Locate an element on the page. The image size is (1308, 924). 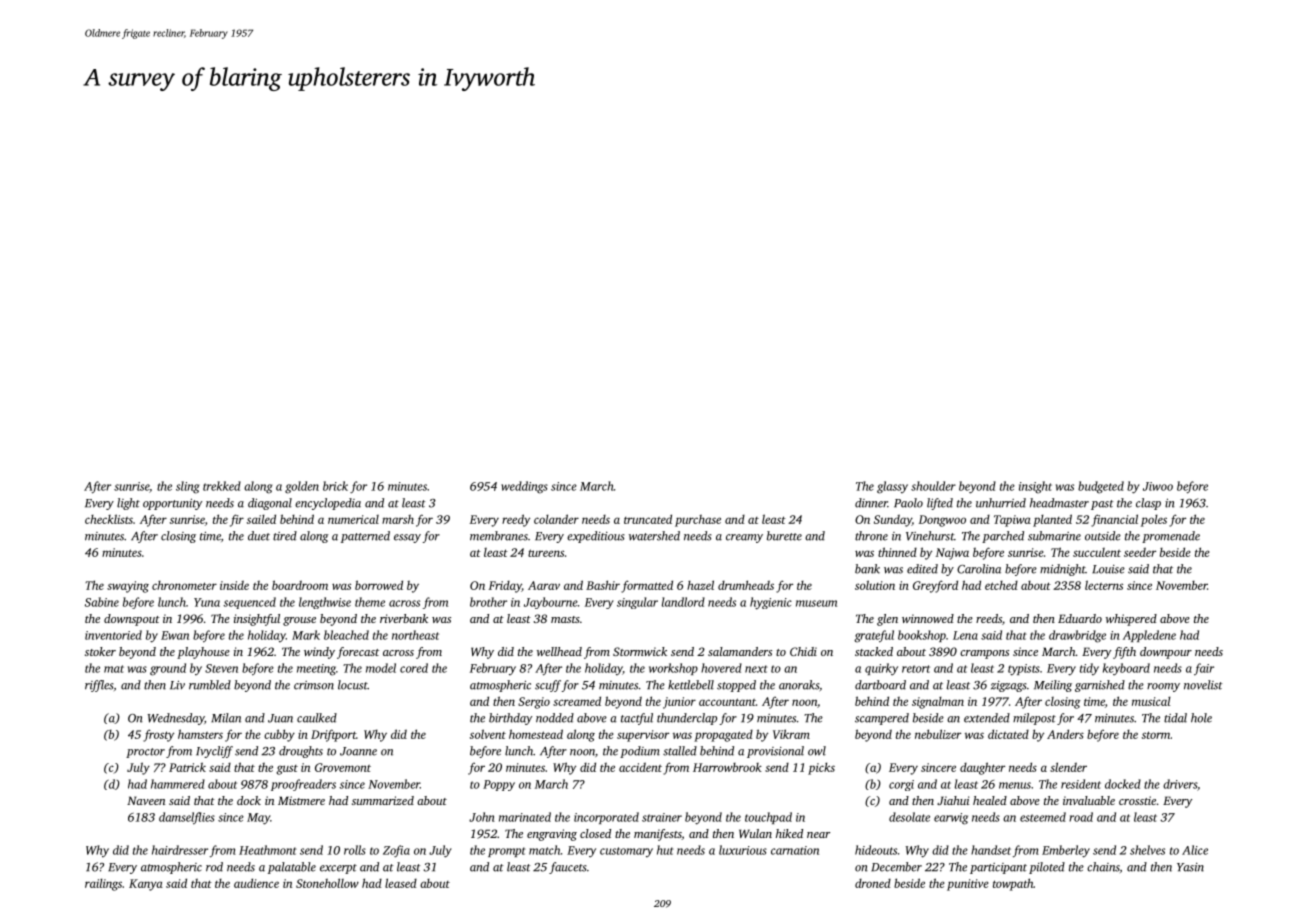
trekked is located at coordinates (222, 486).
